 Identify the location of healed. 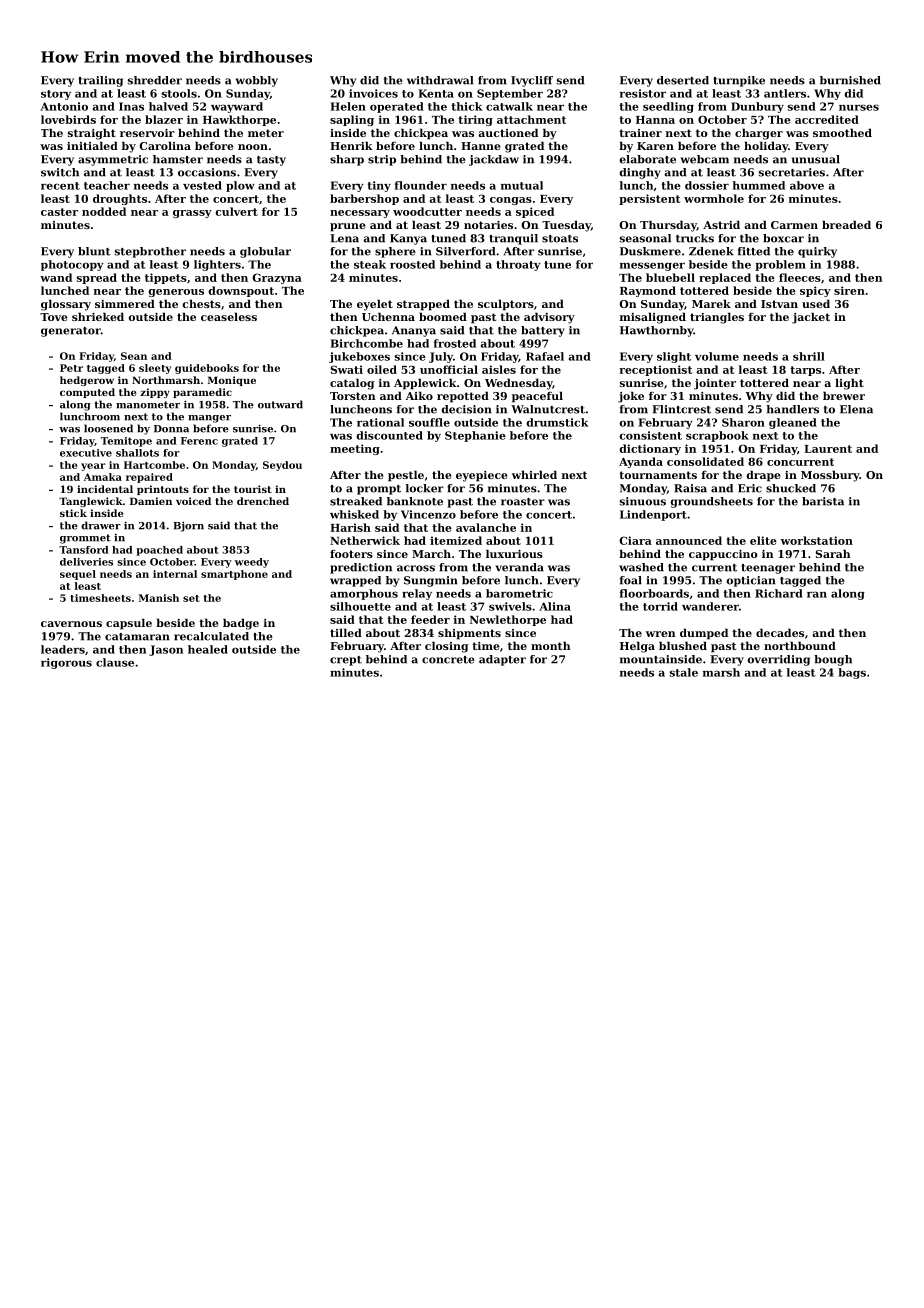
(208, 649).
